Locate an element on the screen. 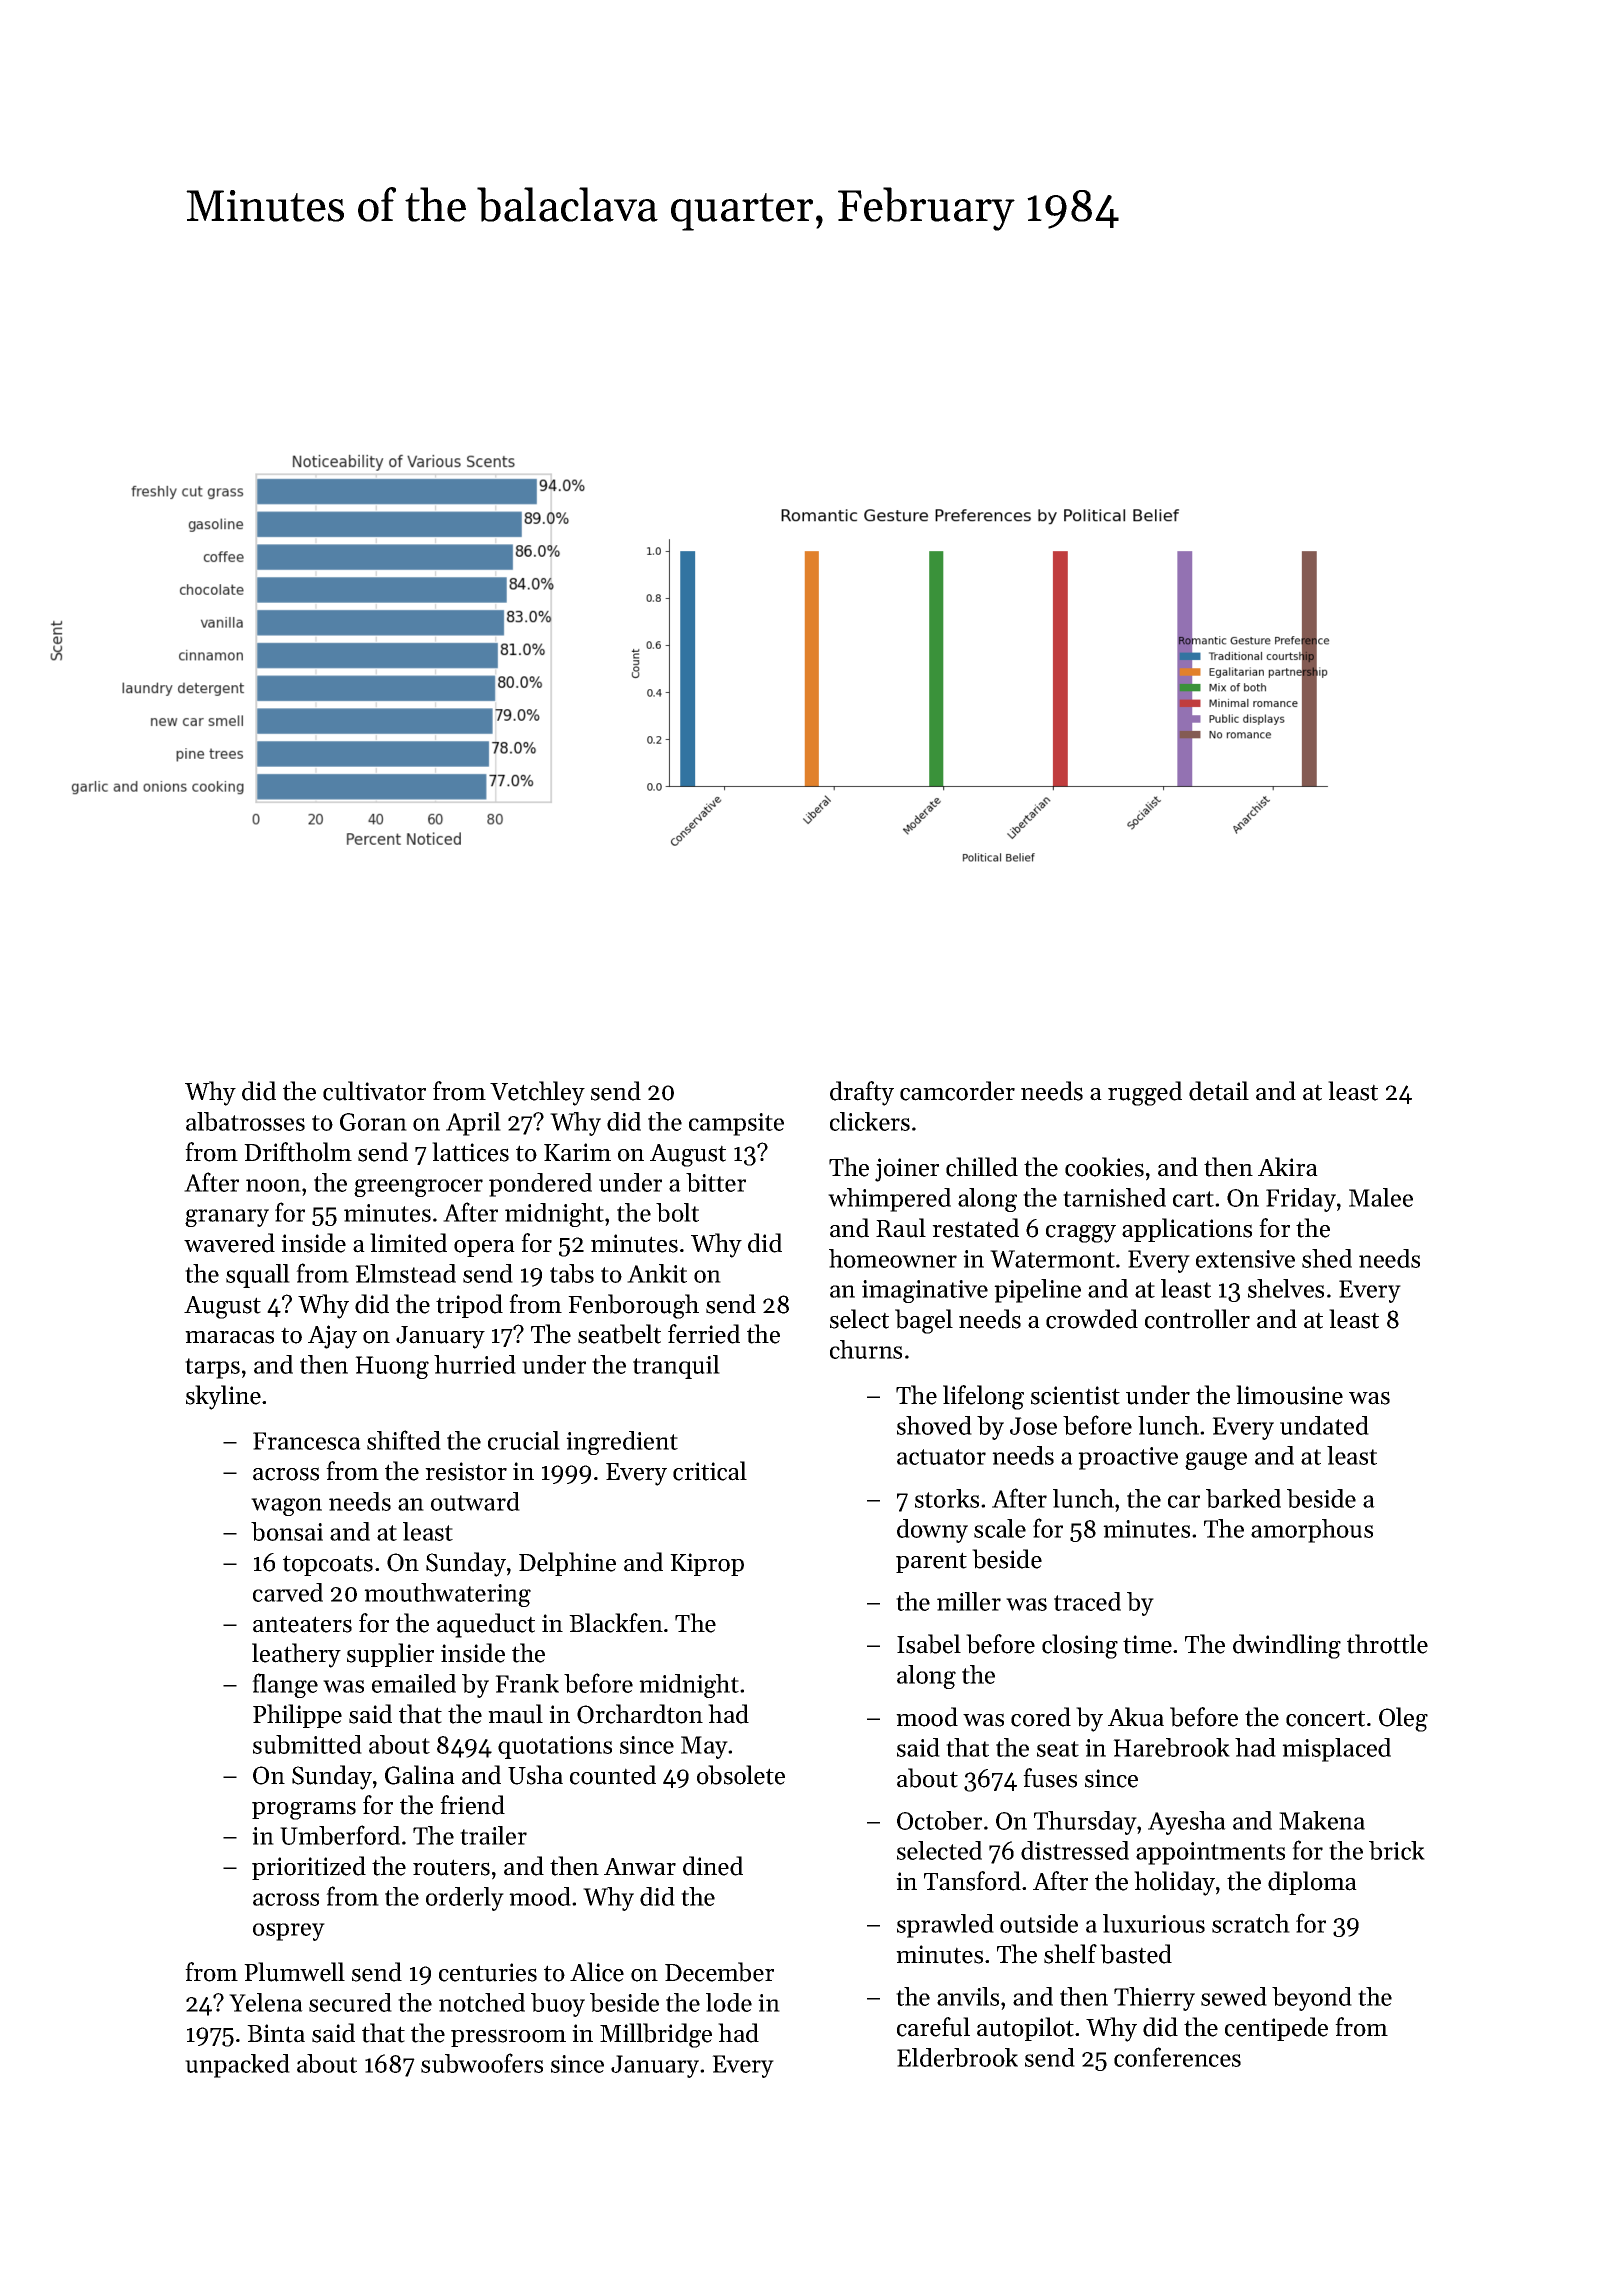 Image resolution: width=1620 pixels, height=2292 pixels. notched is located at coordinates (482, 2002).
